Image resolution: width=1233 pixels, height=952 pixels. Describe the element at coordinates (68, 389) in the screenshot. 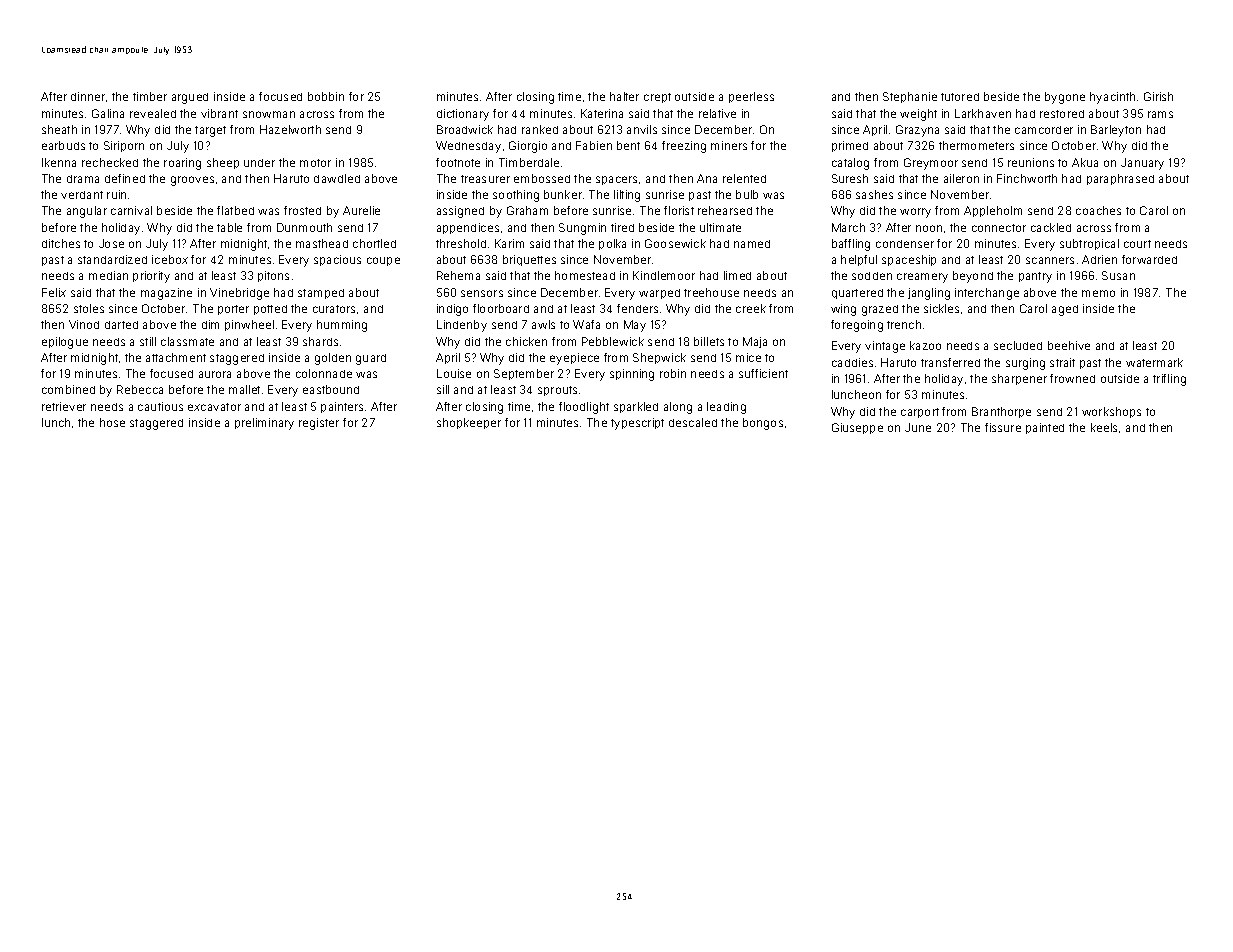

I see `combined` at that location.
